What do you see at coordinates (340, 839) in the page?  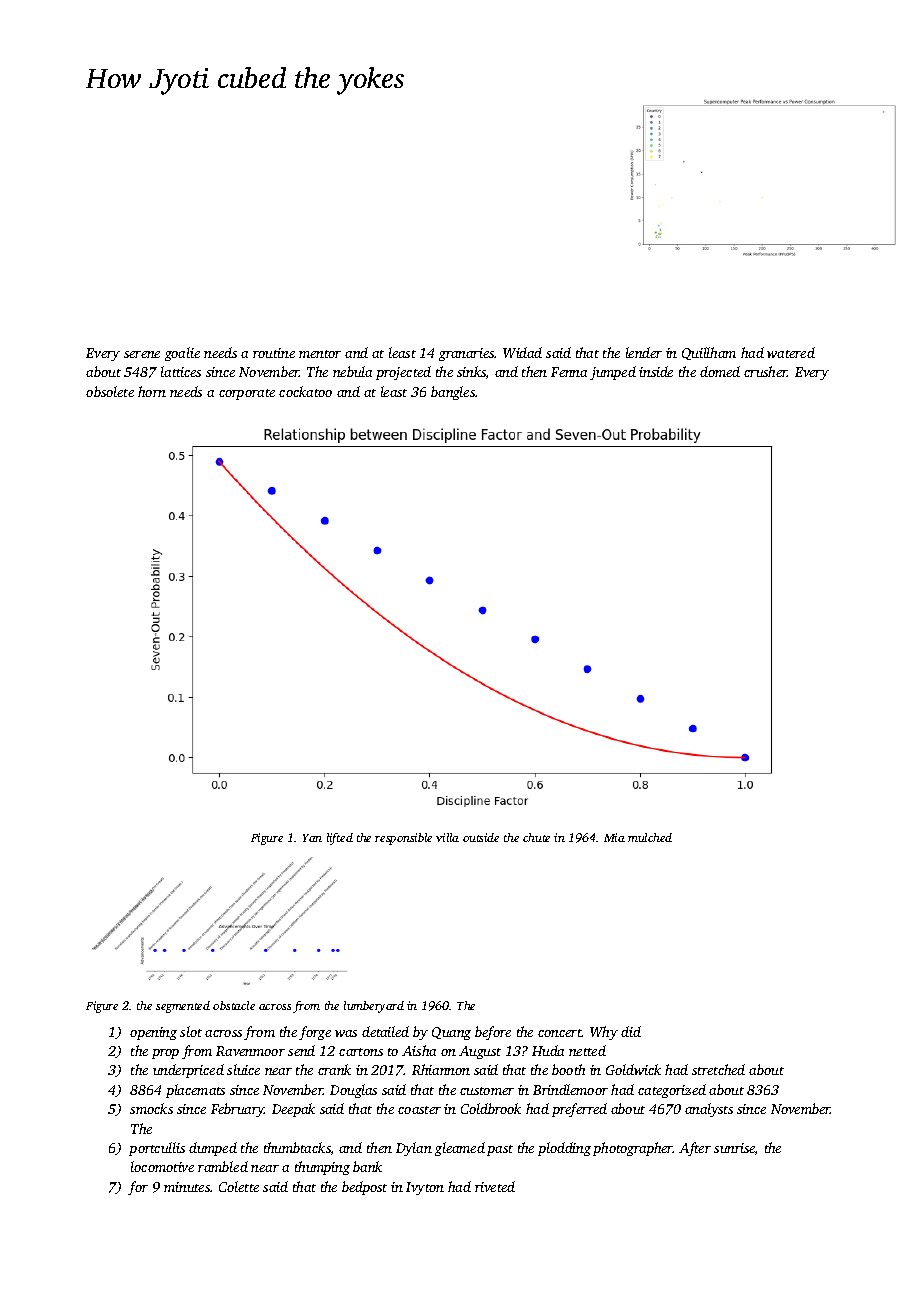 I see `lifted` at bounding box center [340, 839].
